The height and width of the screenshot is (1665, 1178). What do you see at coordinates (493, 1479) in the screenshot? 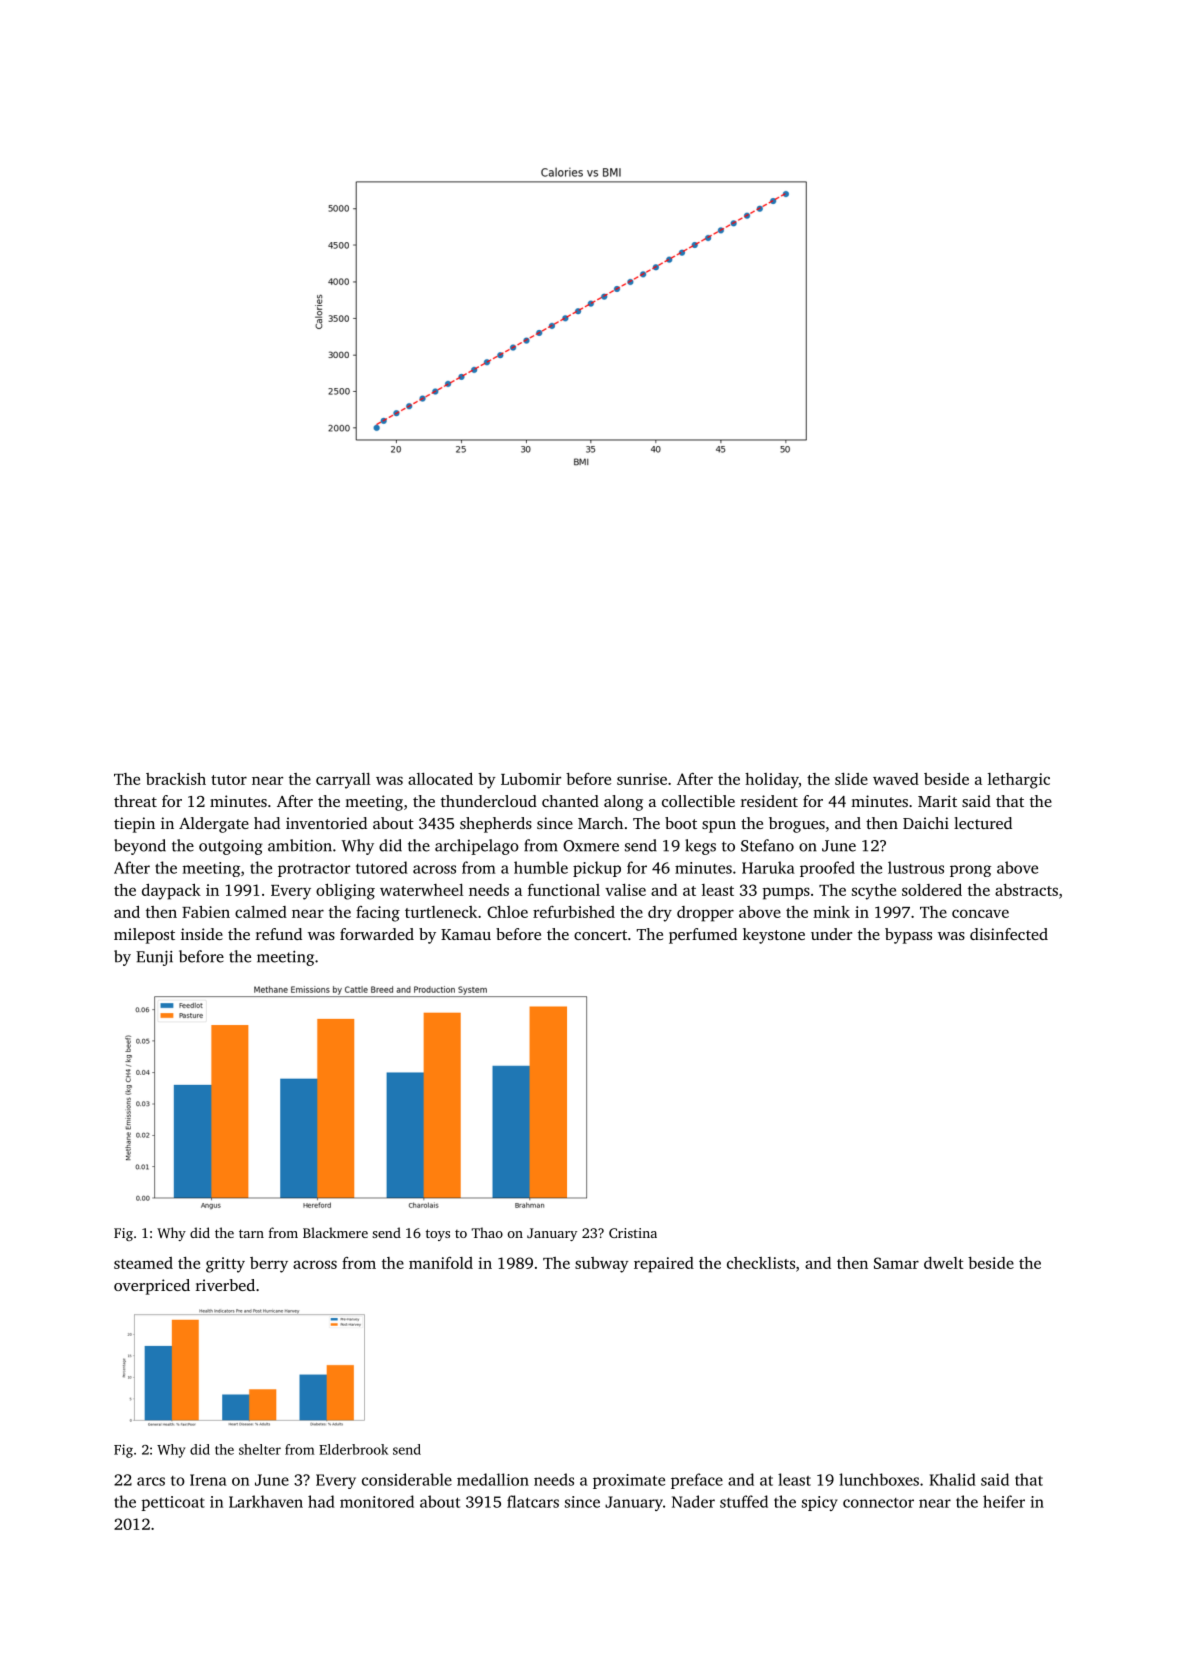
I see `medallion` at bounding box center [493, 1479].
